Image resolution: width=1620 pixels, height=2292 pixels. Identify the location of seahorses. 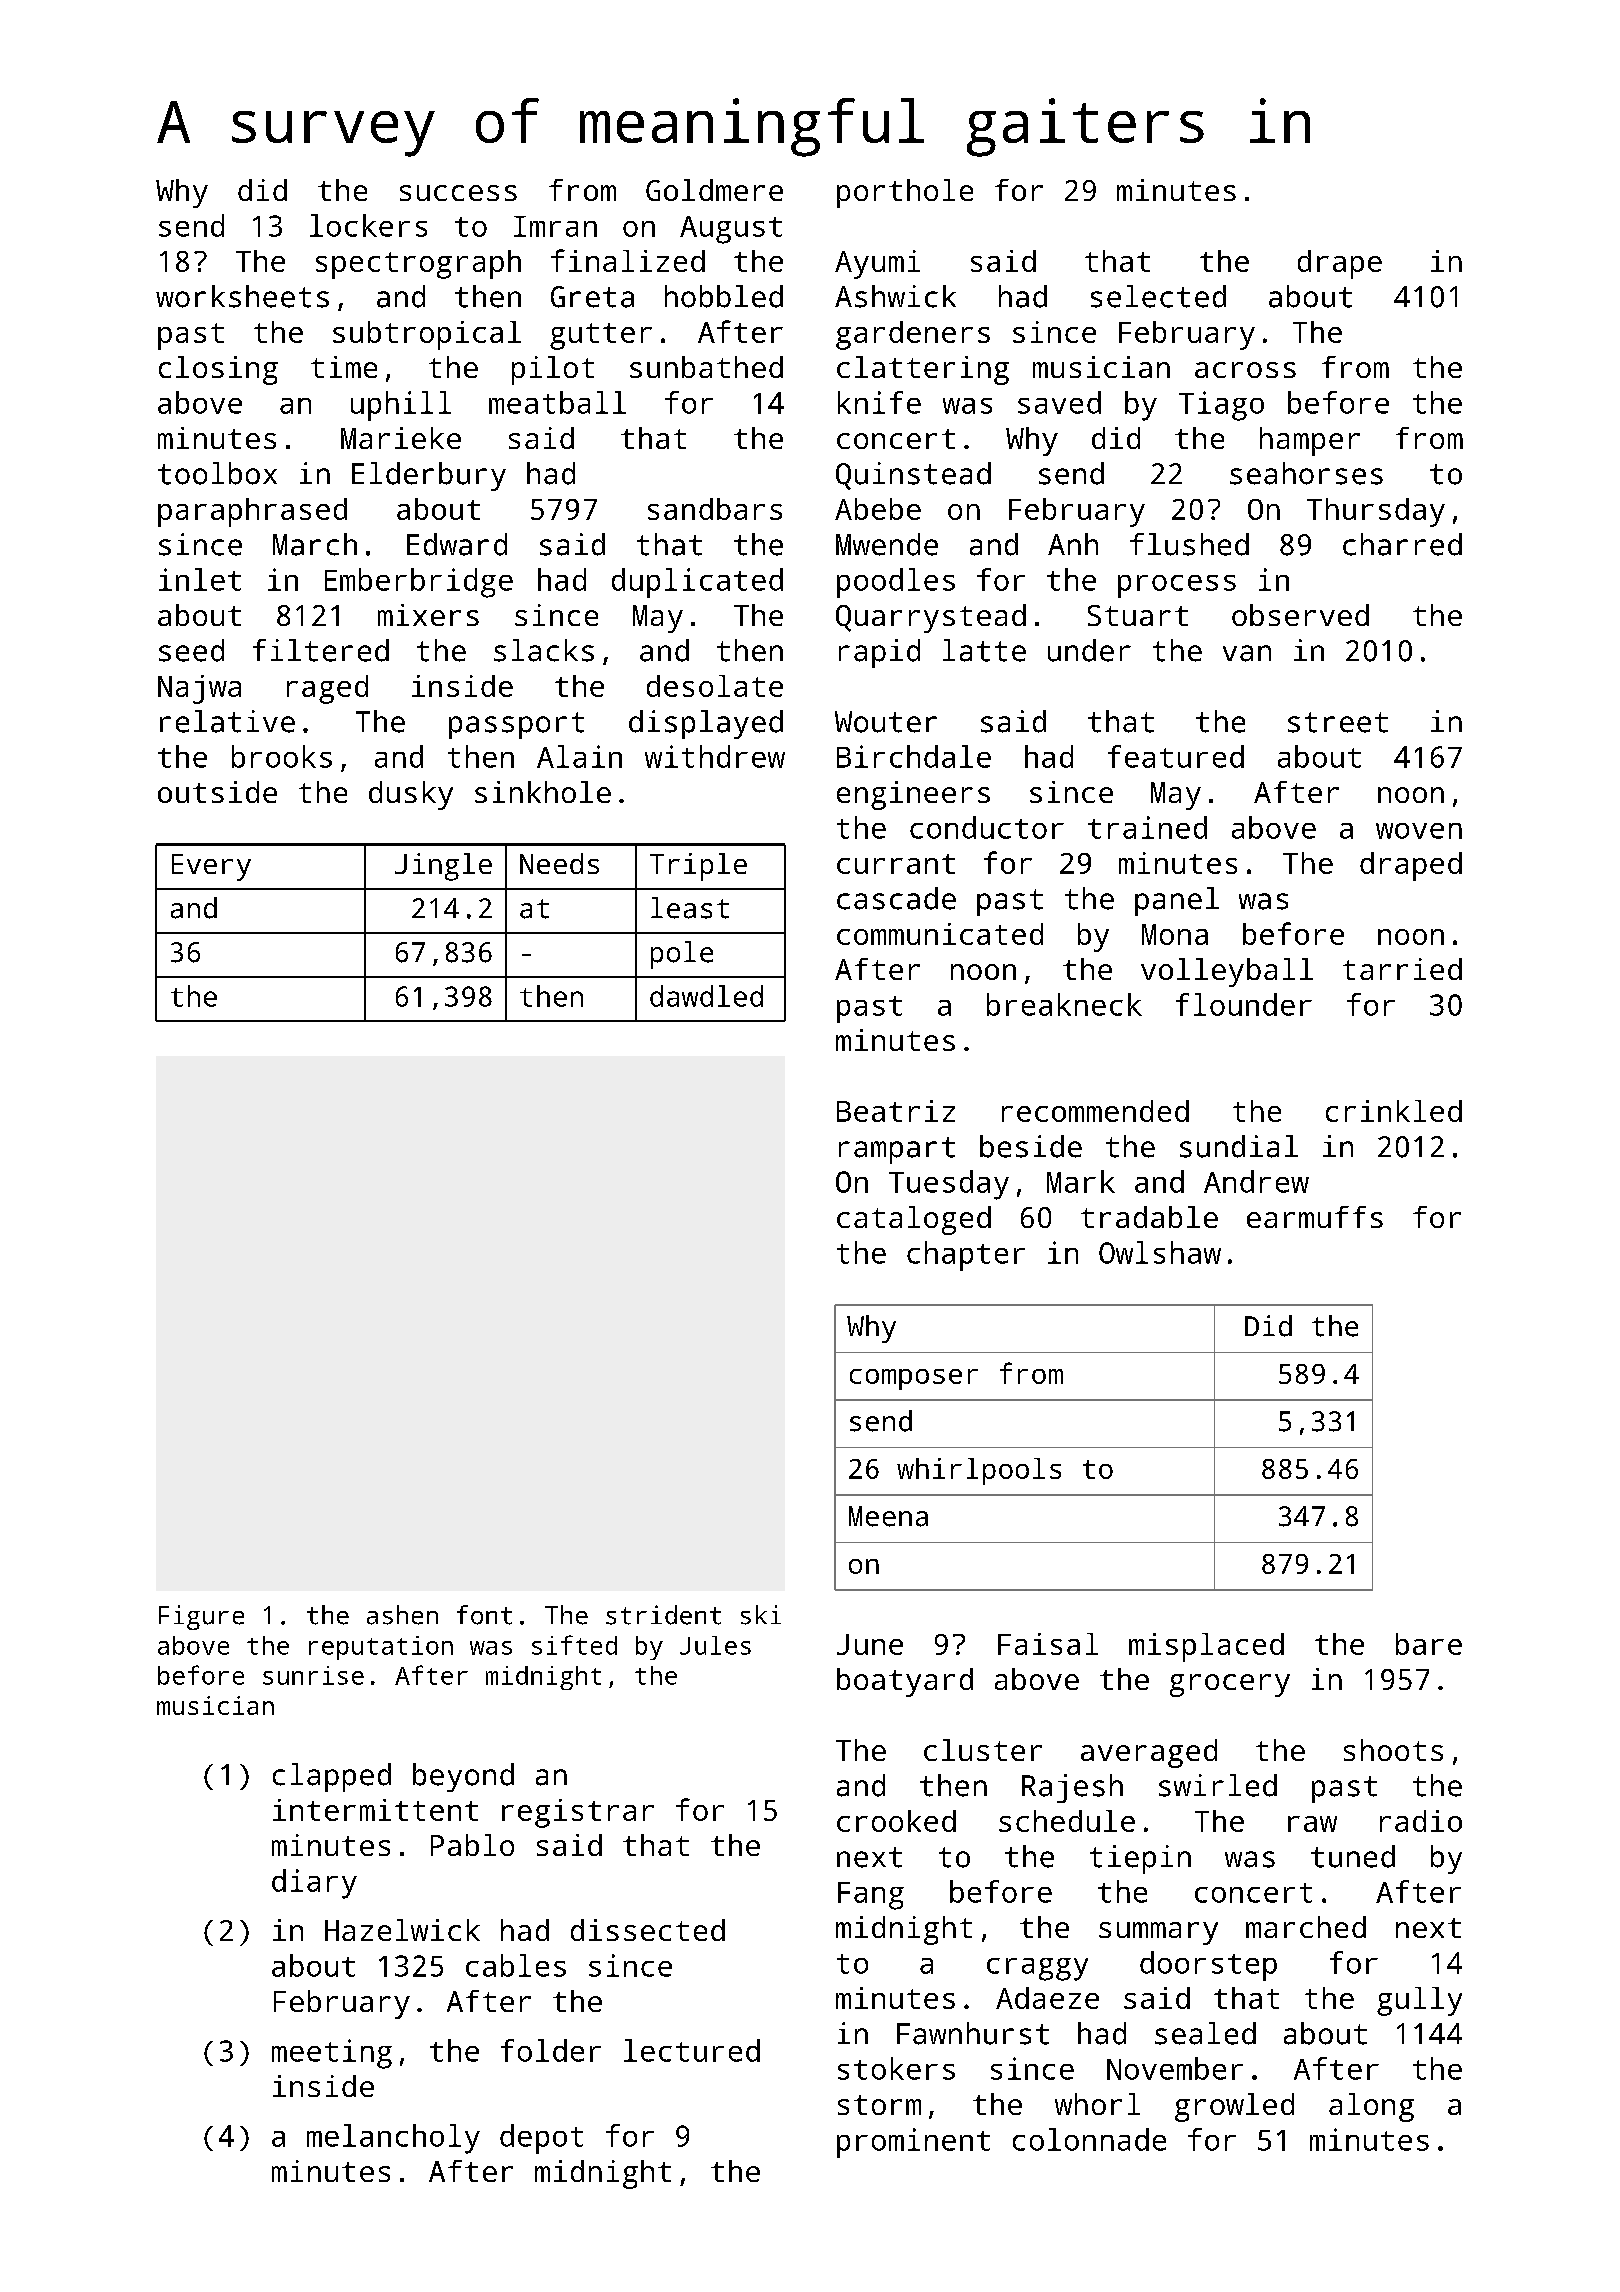
(1306, 473).
